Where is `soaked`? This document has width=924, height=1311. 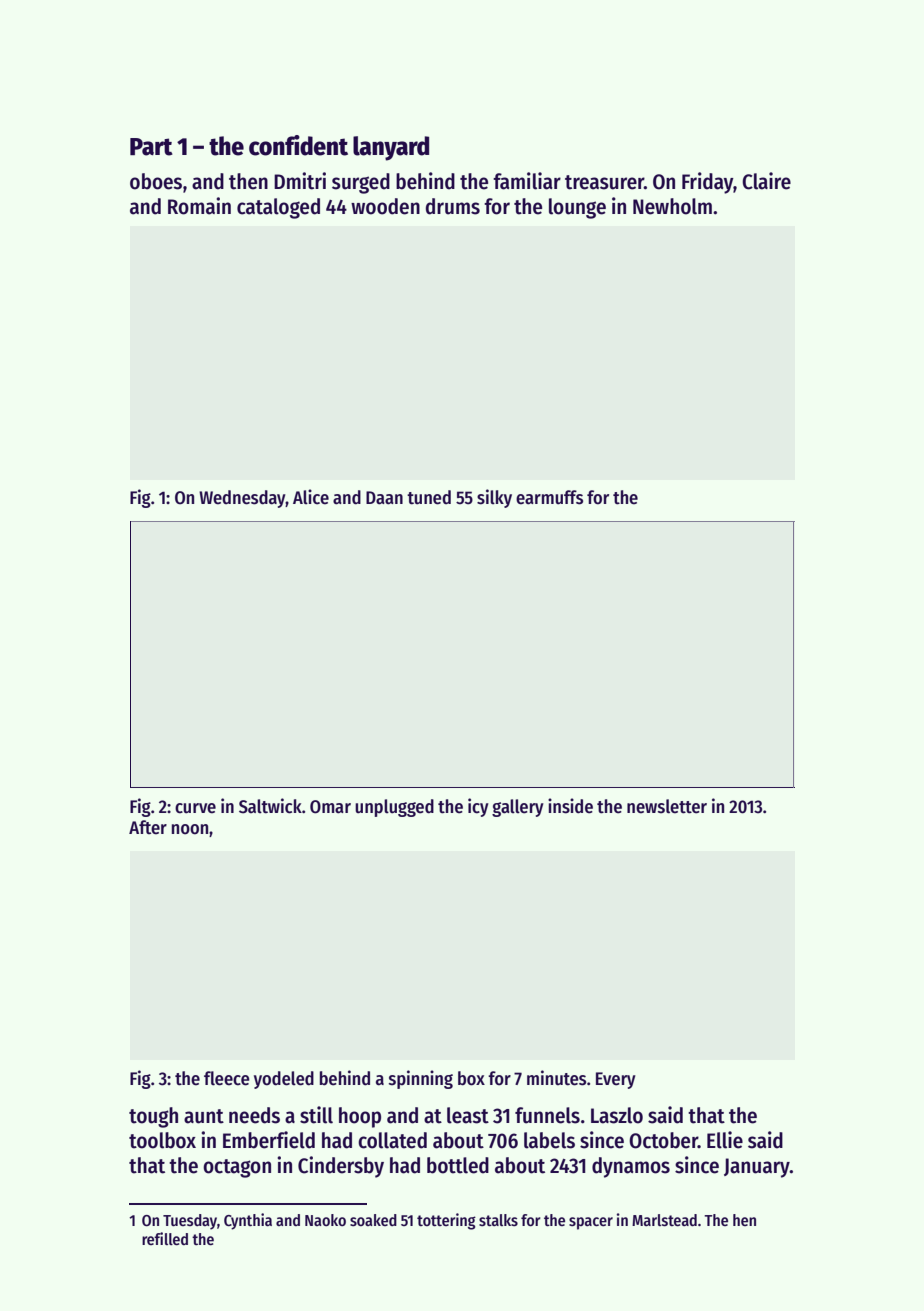
soaked is located at coordinates (373, 1220).
